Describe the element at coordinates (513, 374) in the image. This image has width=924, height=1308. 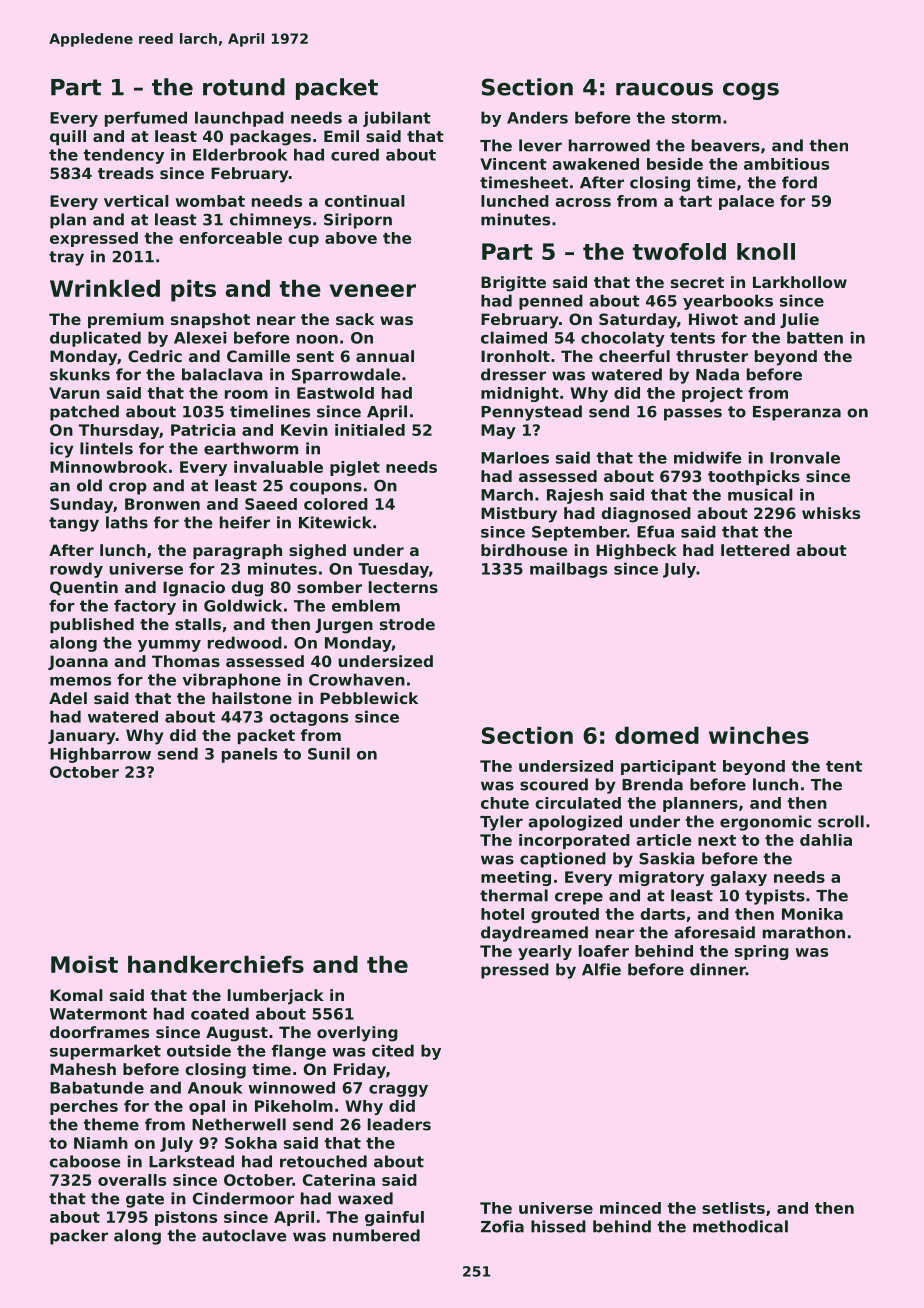
I see `dresser` at that location.
